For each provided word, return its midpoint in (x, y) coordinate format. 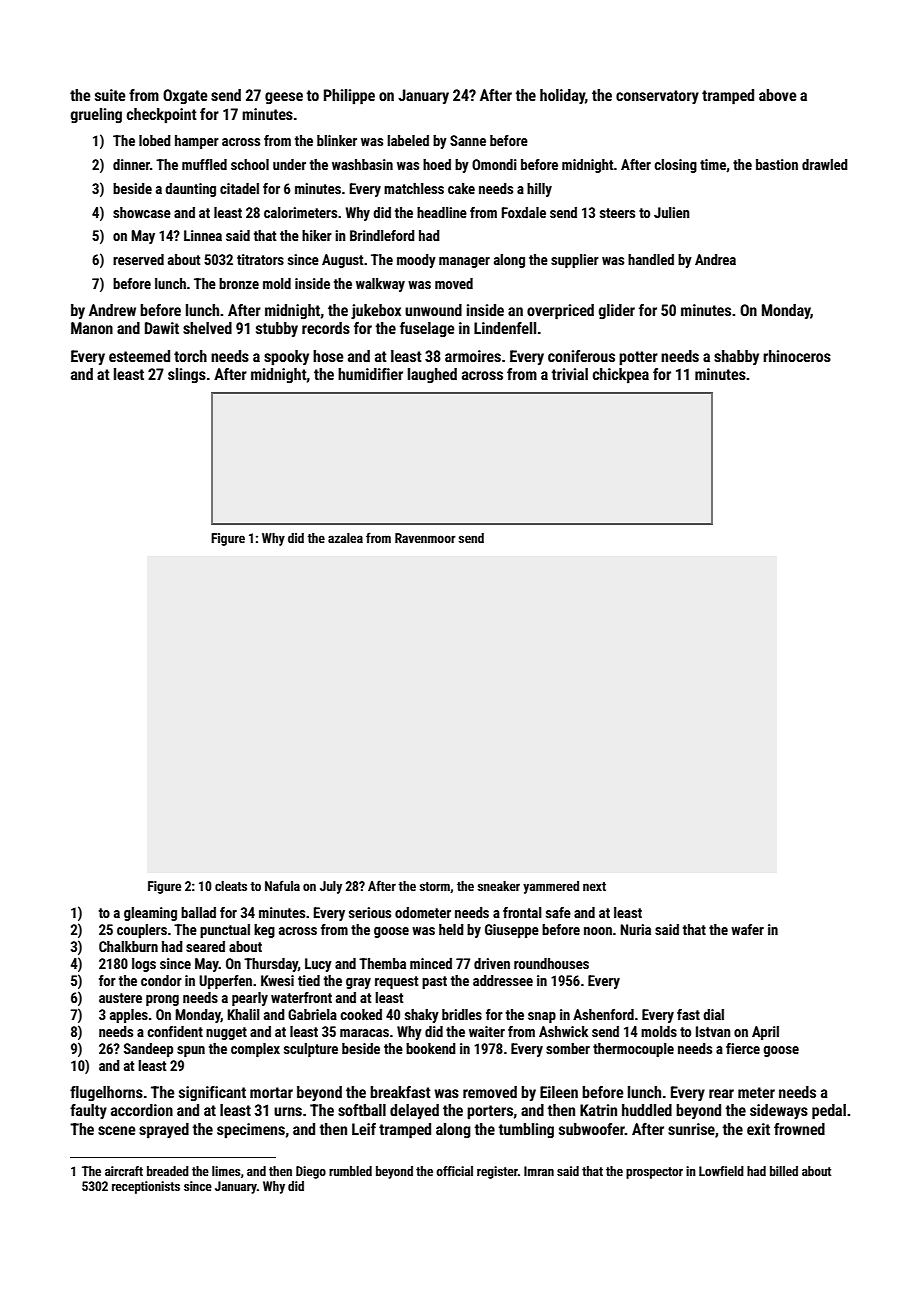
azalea (345, 538)
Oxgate (185, 96)
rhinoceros (797, 356)
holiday (562, 96)
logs (144, 965)
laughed (432, 375)
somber (568, 1048)
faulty (88, 1111)
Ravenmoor (425, 538)
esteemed (139, 356)
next (594, 886)
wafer (747, 929)
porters (490, 1112)
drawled (825, 164)
